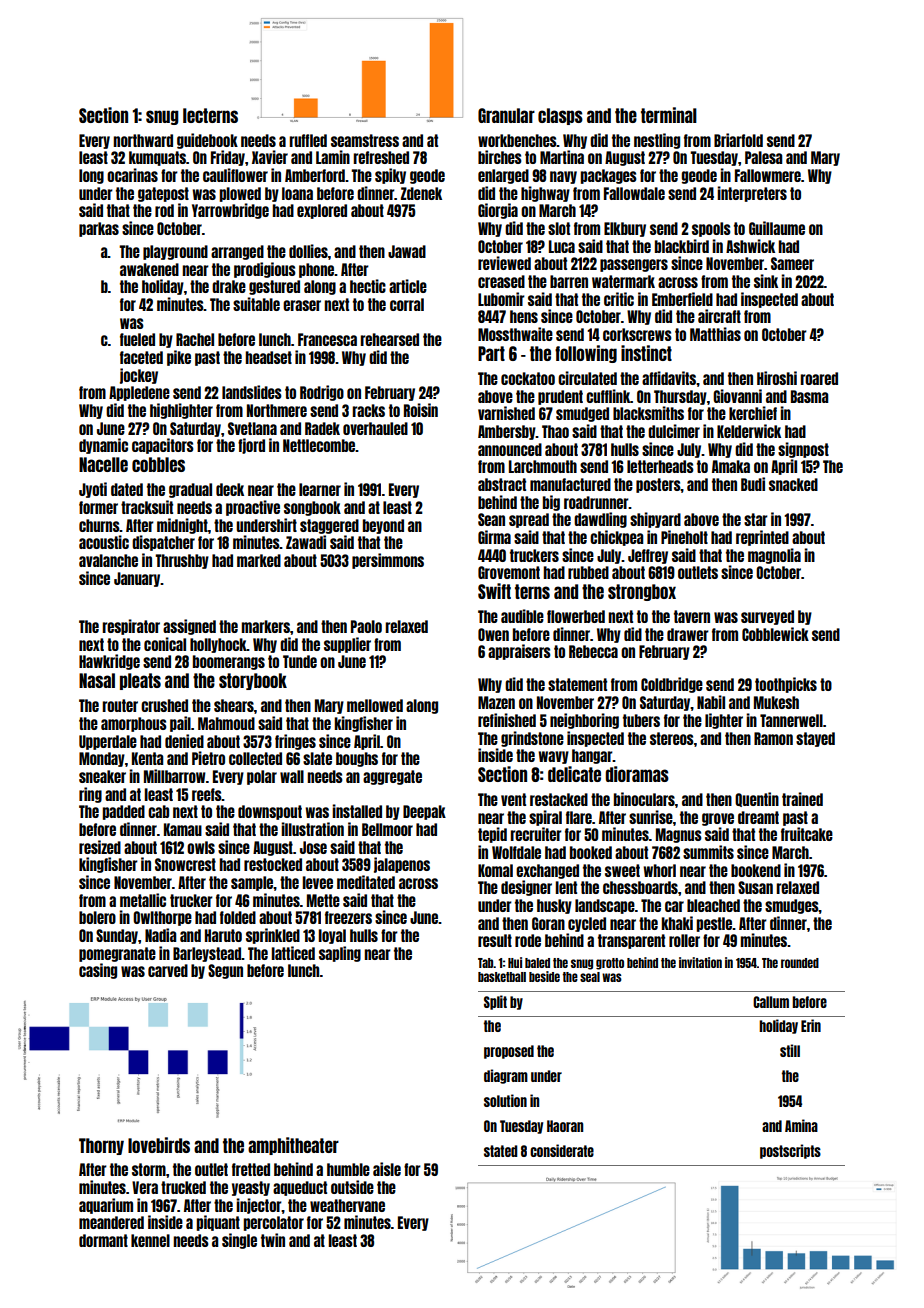 This screenshot has height=1308, width=924. What do you see at coordinates (619, 299) in the screenshot?
I see `critic` at bounding box center [619, 299].
